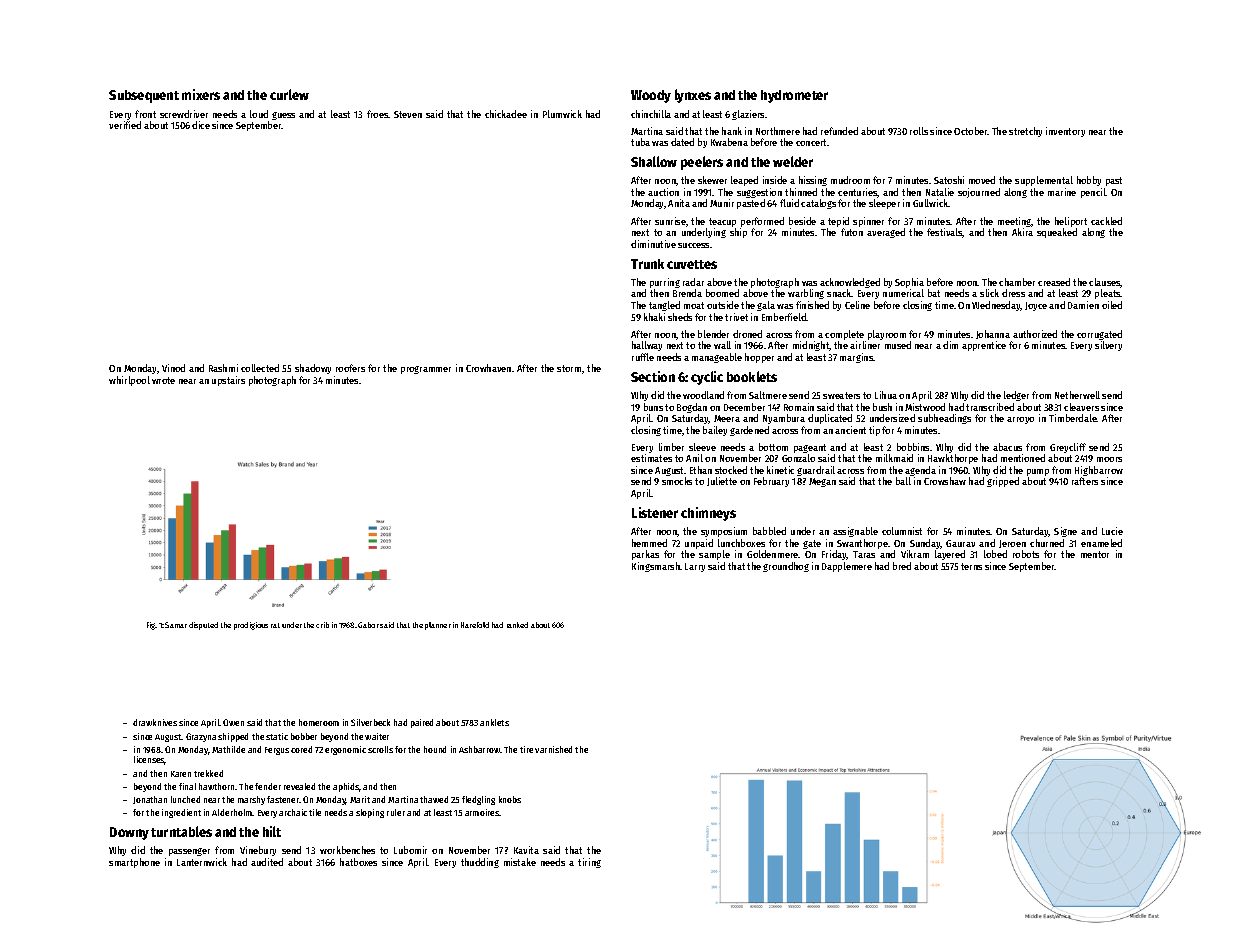  Describe the element at coordinates (358, 862) in the image. I see `hatboxes` at that location.
